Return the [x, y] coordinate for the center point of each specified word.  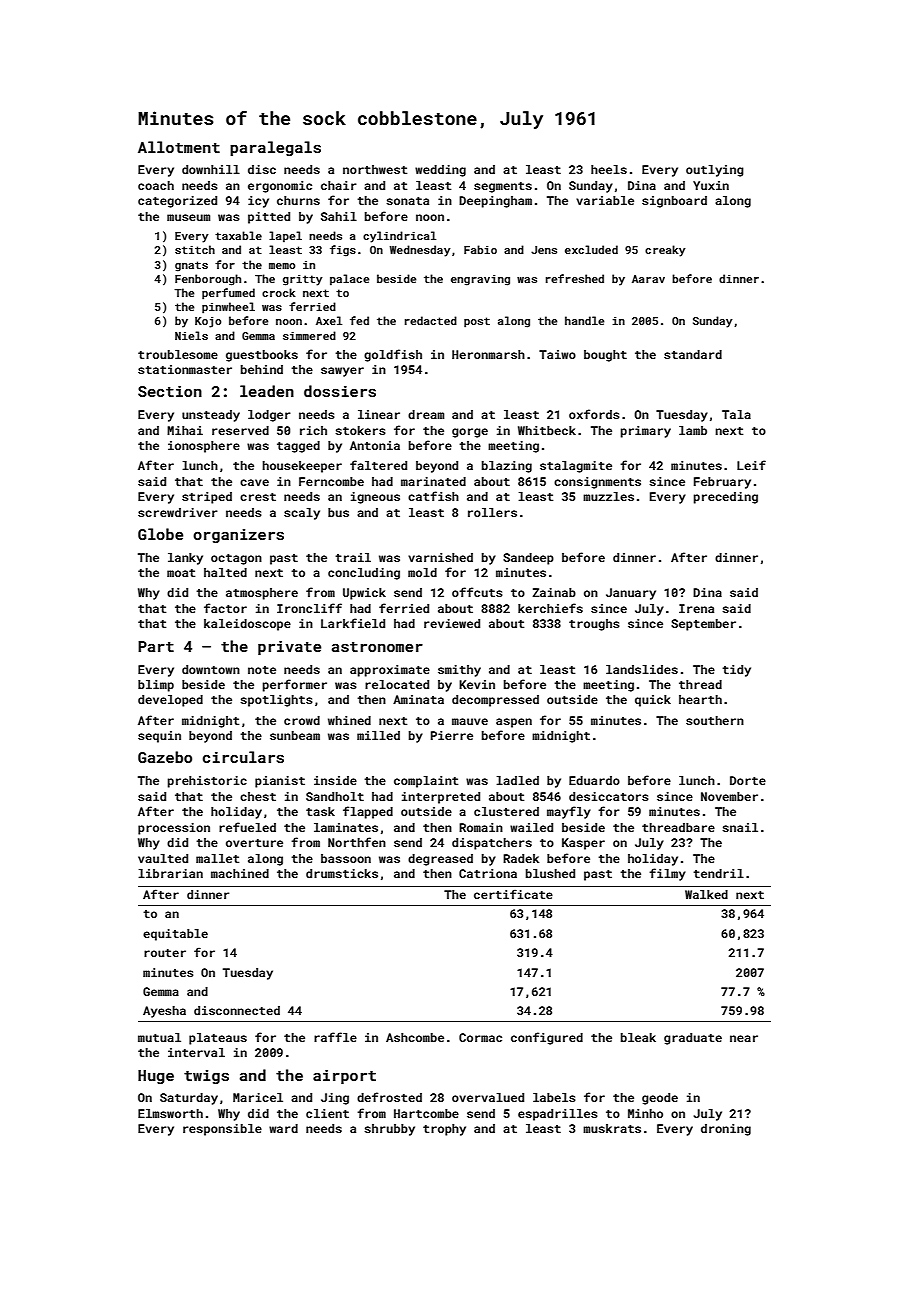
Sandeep [528, 559]
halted [225, 572]
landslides [642, 669]
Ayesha [164, 1012]
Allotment [179, 147]
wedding [440, 171]
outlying [715, 171]
